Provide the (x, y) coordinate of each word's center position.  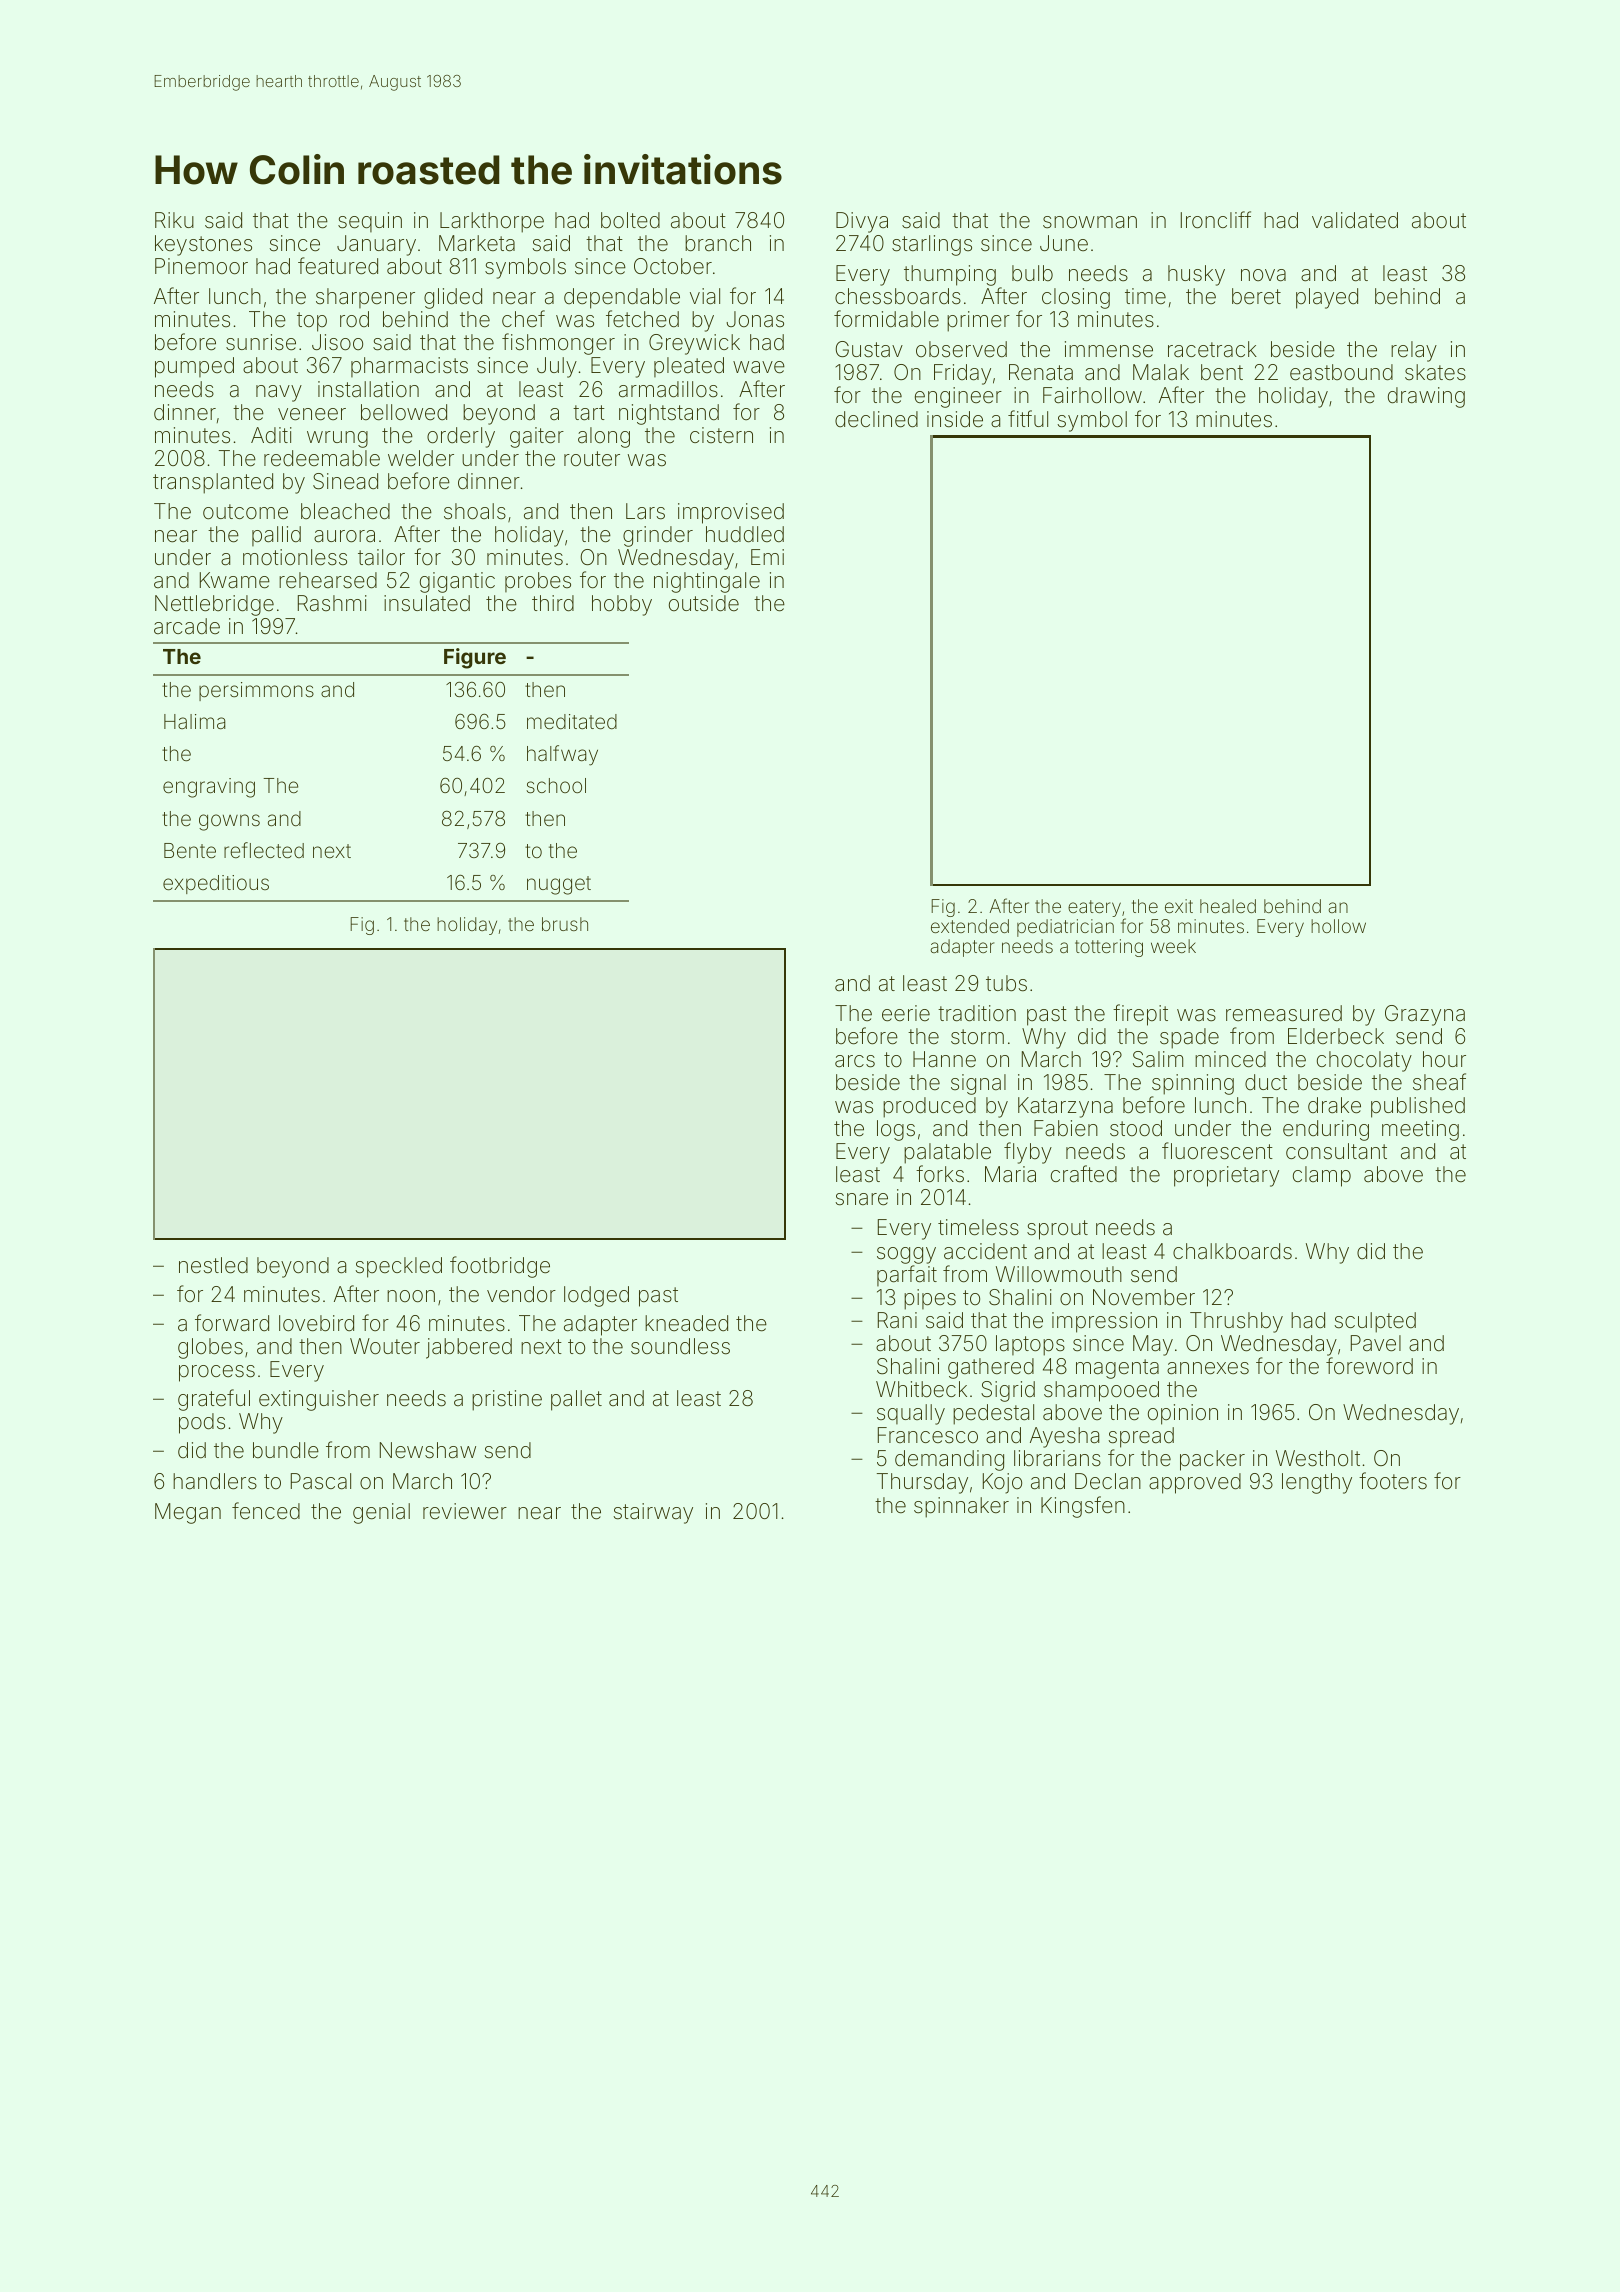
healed (1228, 906)
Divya (862, 222)
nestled (213, 1265)
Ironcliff (1216, 220)
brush (565, 924)
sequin (370, 222)
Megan (188, 1513)
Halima (195, 721)
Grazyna (1425, 1015)
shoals (475, 511)
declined (876, 419)
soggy (906, 1255)
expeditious (216, 884)
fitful (1028, 418)
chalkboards (1232, 1251)
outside (704, 603)
